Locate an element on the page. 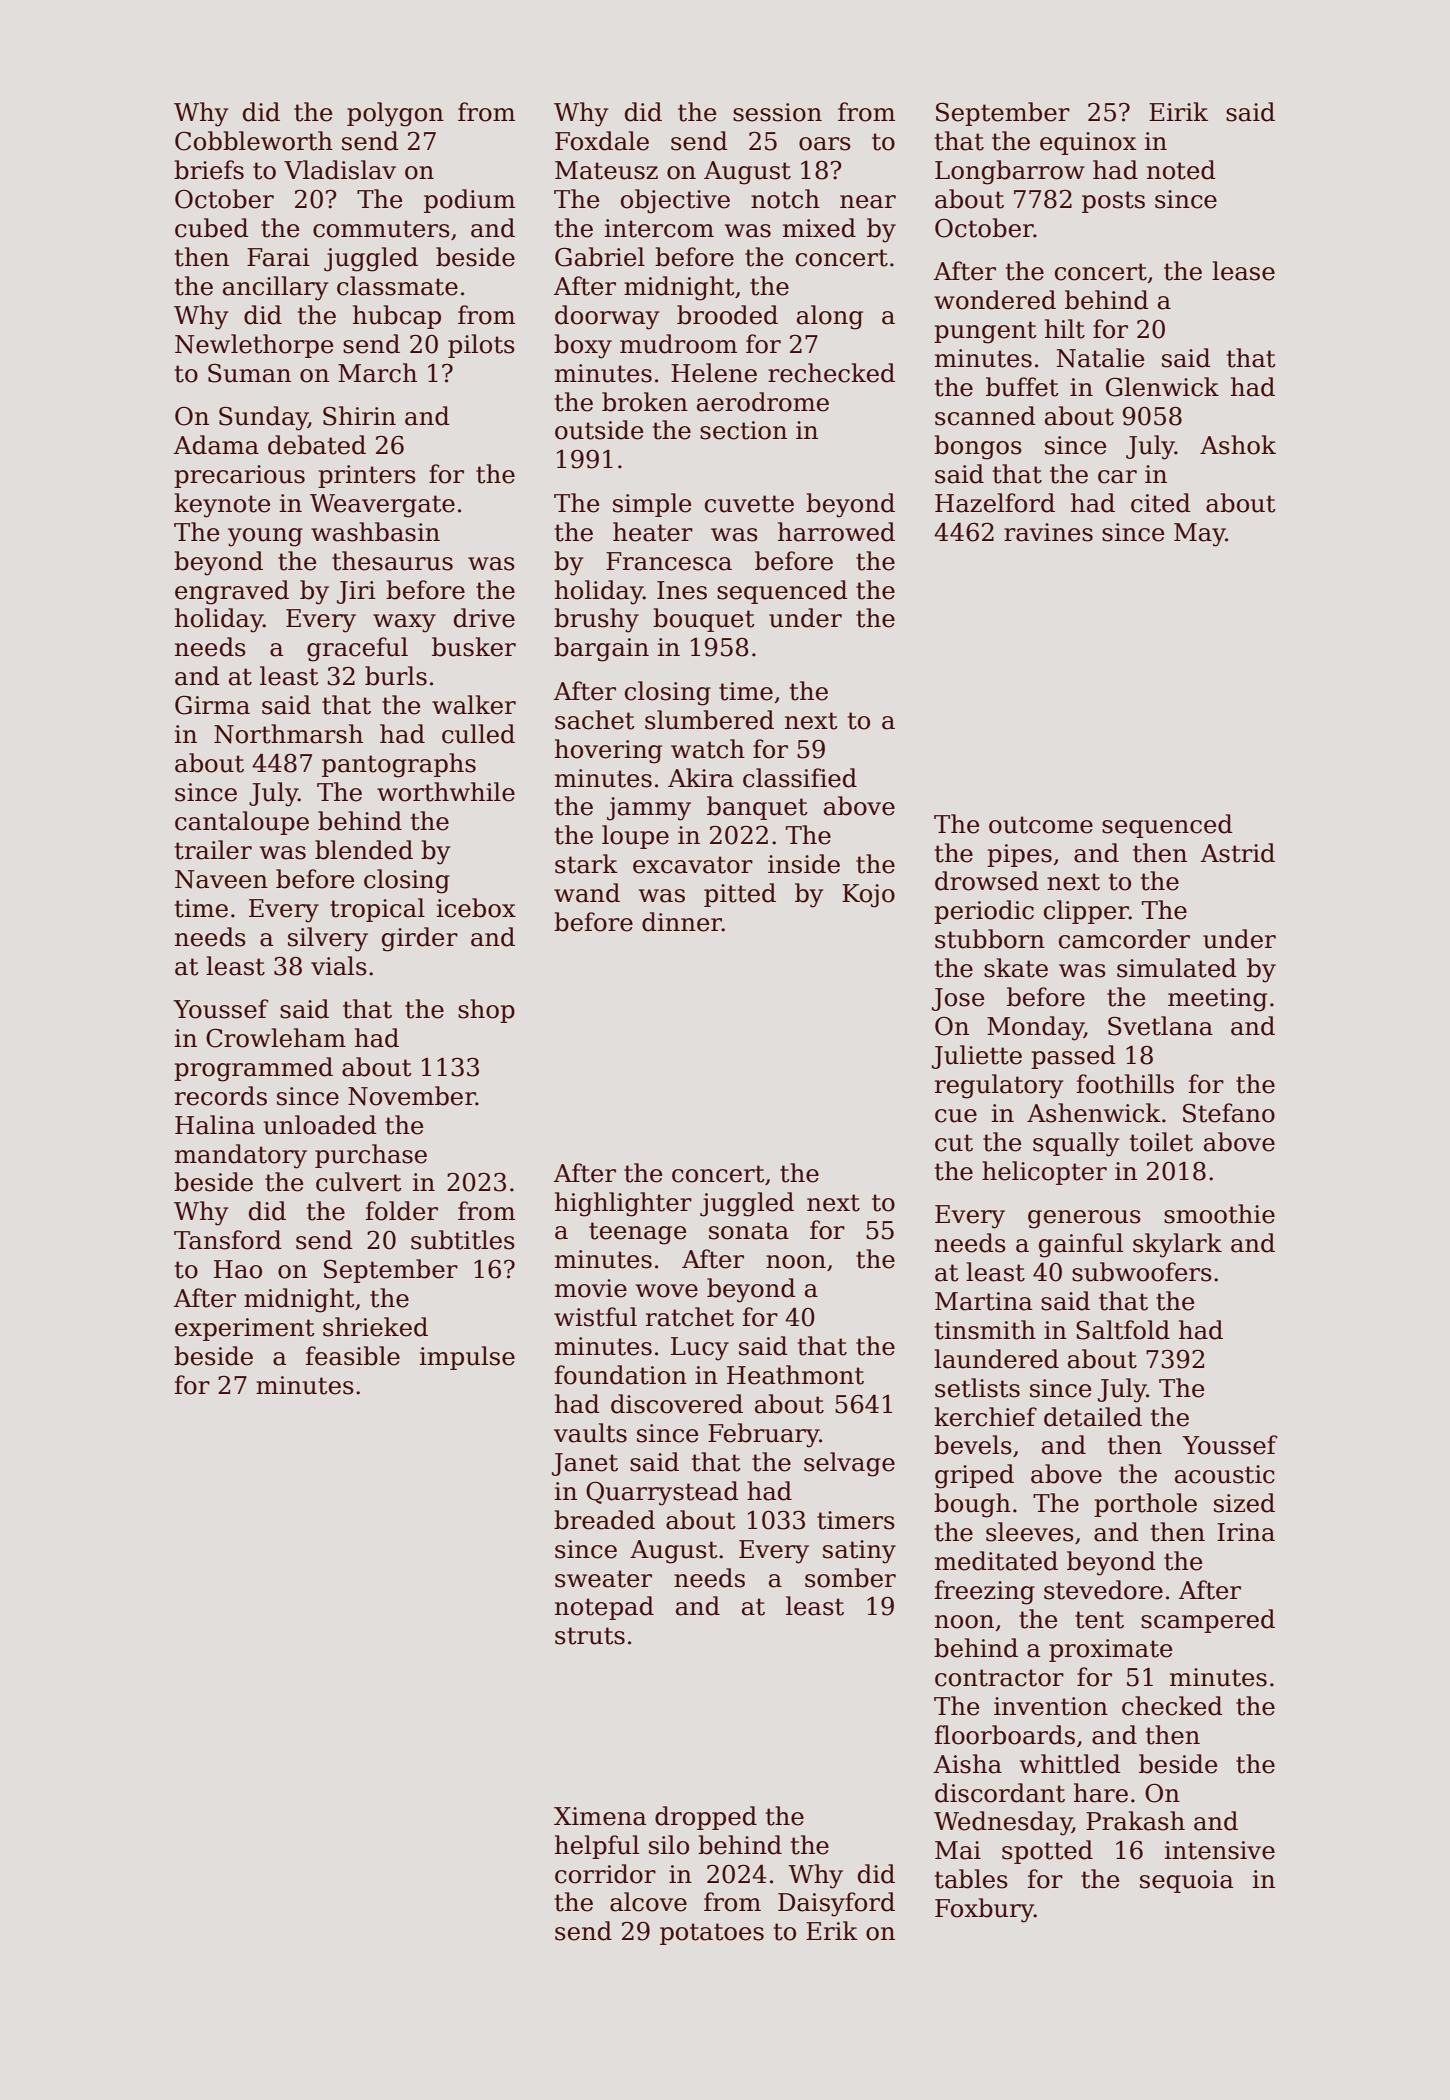 The height and width of the image is (2100, 1450). porthole is located at coordinates (1145, 1505).
